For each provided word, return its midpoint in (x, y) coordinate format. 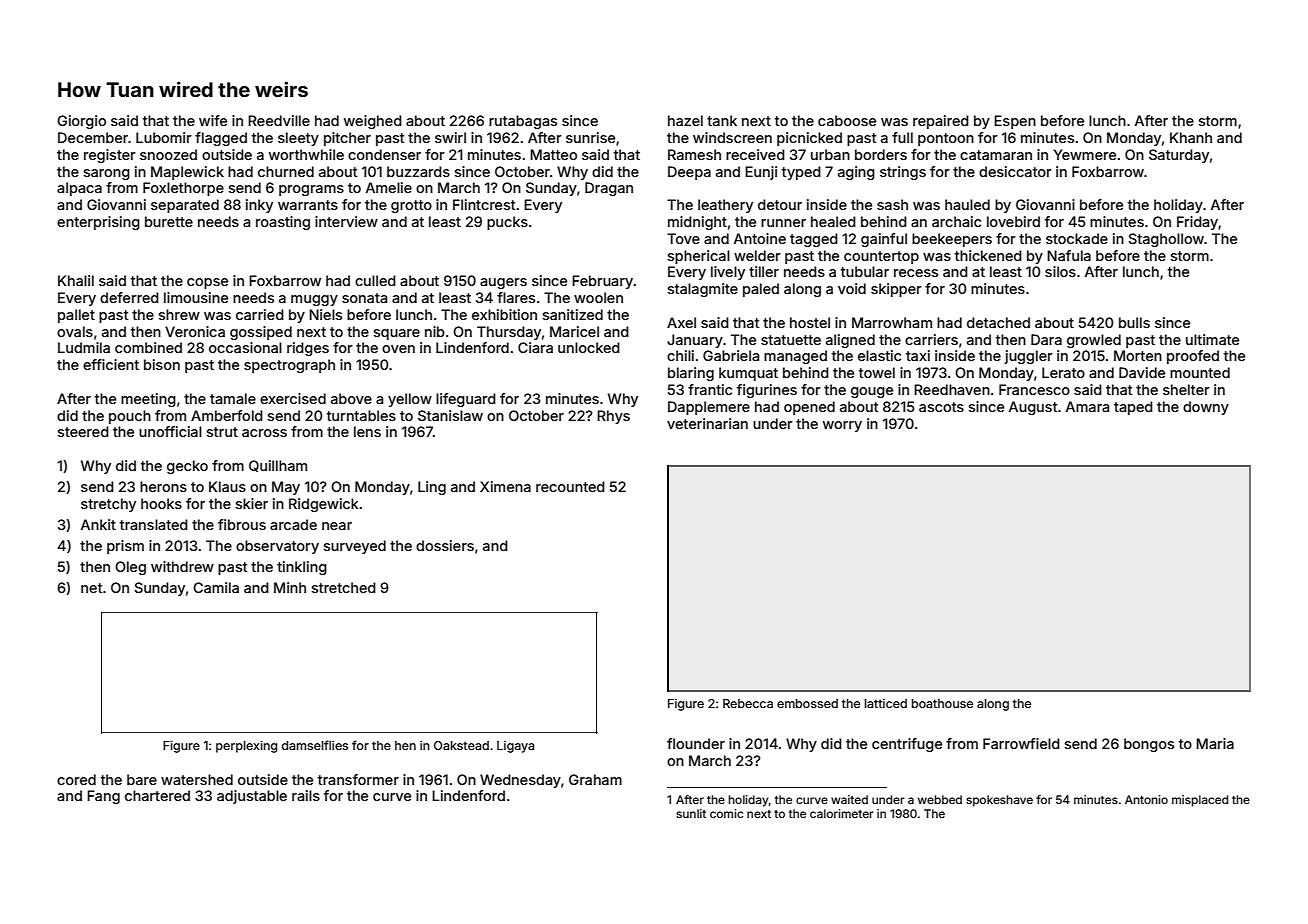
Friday (1197, 223)
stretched (344, 587)
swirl (450, 137)
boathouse (942, 703)
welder (757, 255)
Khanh (1191, 137)
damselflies (315, 745)
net (92, 588)
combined (148, 347)
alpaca (79, 189)
